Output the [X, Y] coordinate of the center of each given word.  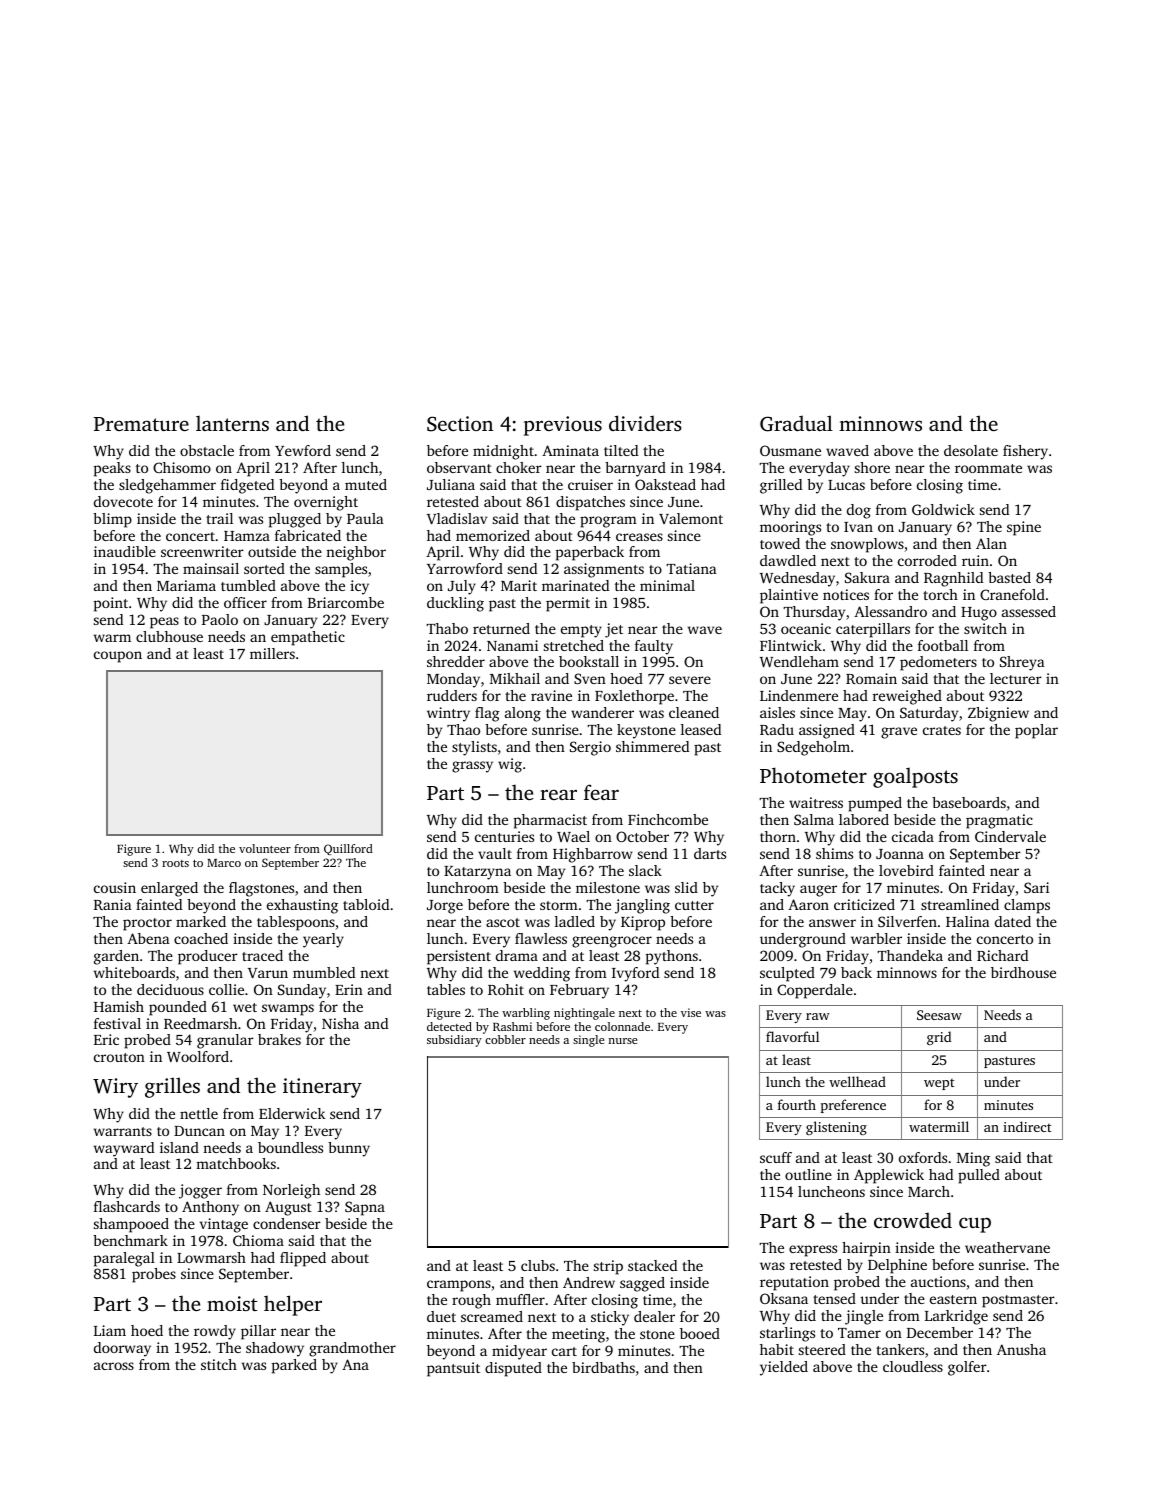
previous [563, 426]
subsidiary [454, 1041]
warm [112, 638]
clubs [538, 1265]
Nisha [340, 1023]
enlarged [169, 889]
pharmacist [550, 821]
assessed [1029, 611]
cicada [913, 836]
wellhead [857, 1081]
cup [975, 1225]
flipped [303, 1259]
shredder [456, 661]
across [114, 1366]
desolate [971, 450]
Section [460, 424]
